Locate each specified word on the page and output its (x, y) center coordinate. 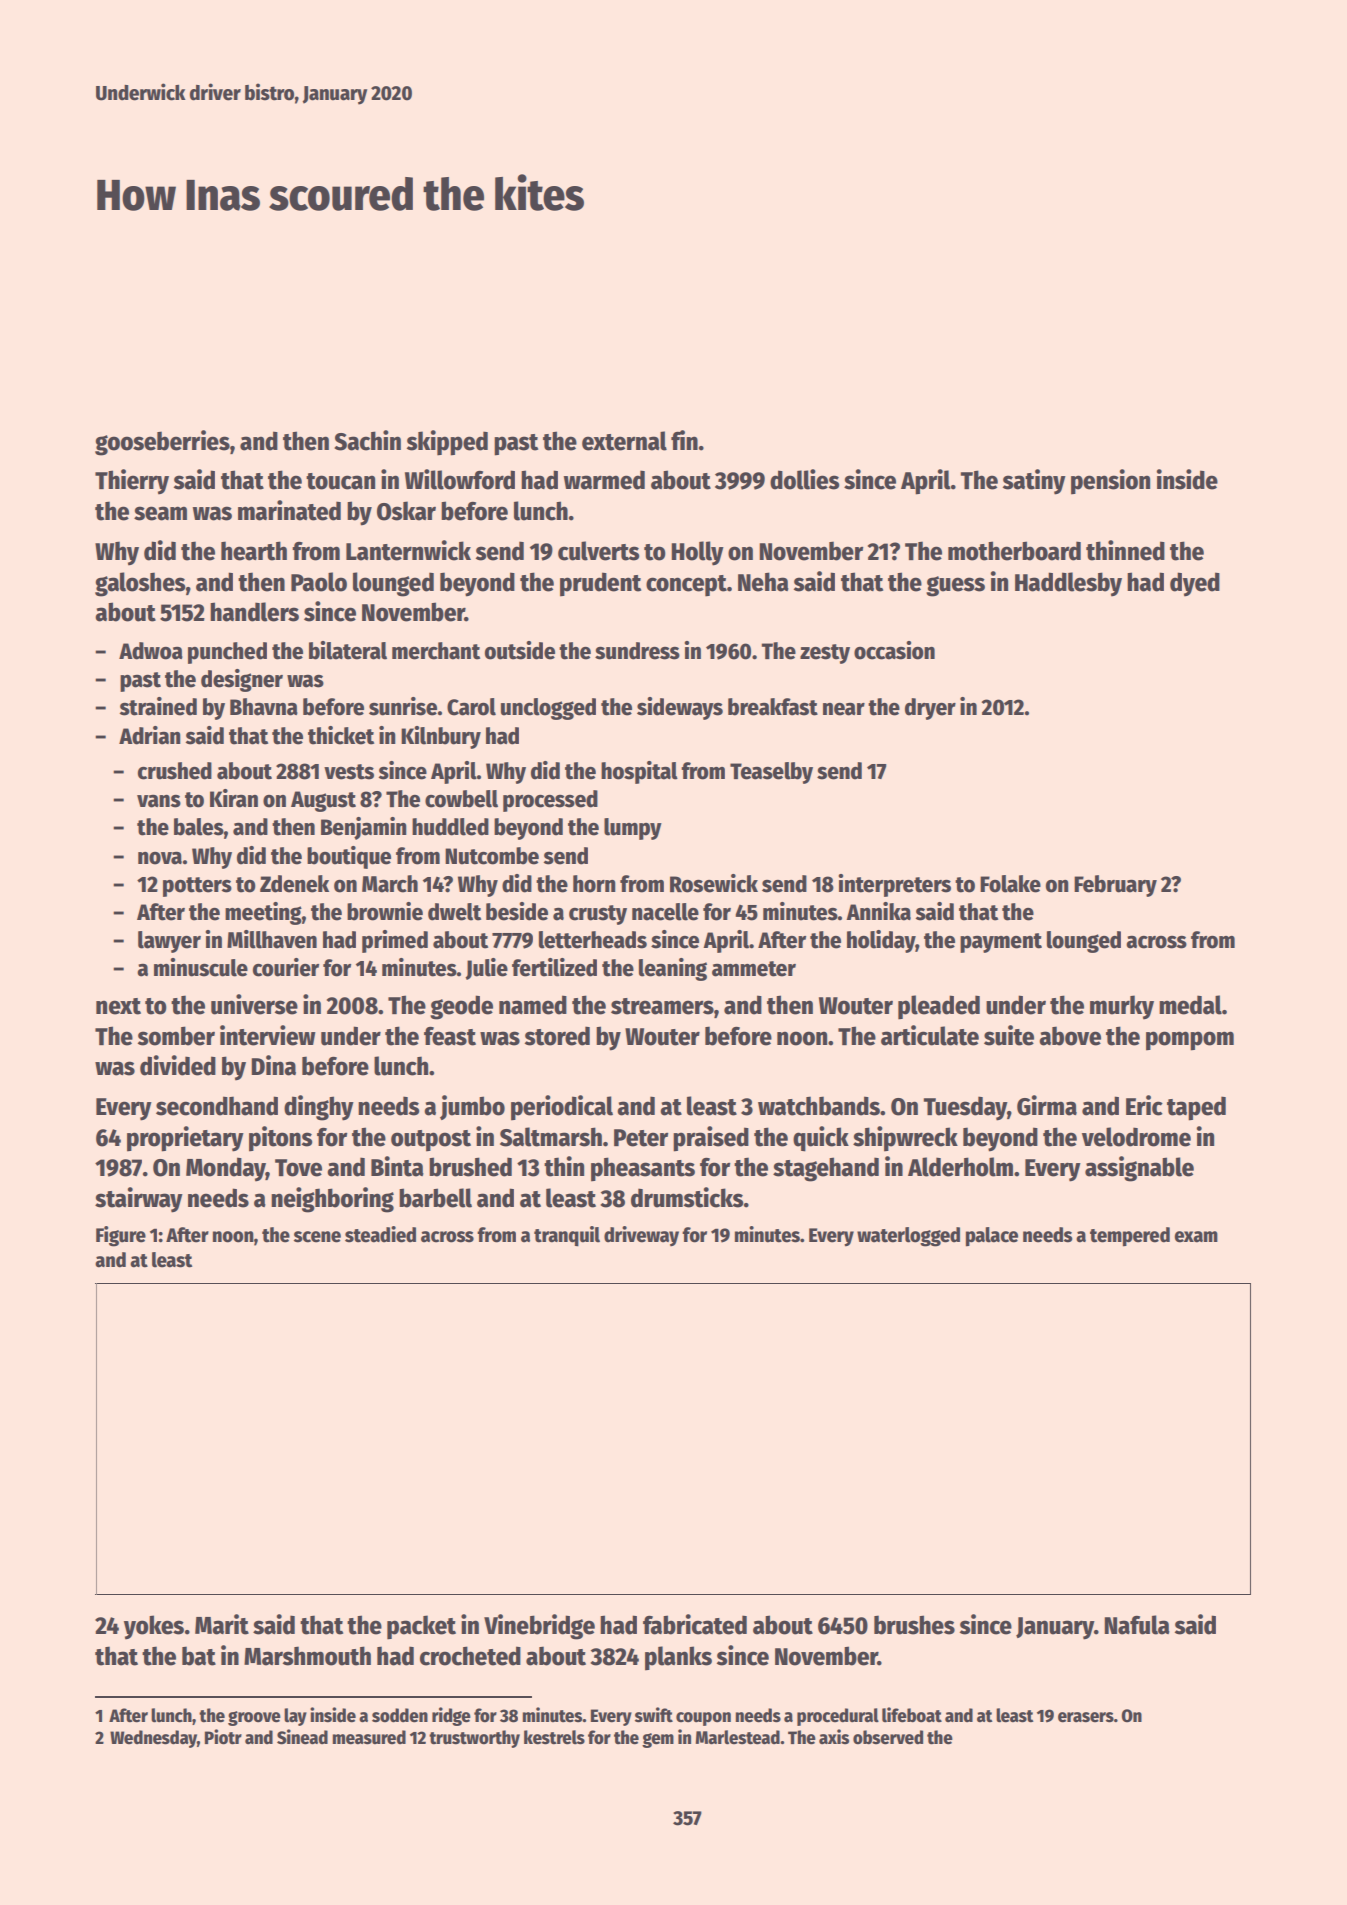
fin (684, 440)
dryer (930, 709)
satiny (1034, 482)
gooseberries (162, 443)
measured (369, 1737)
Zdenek (294, 884)
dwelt (454, 912)
